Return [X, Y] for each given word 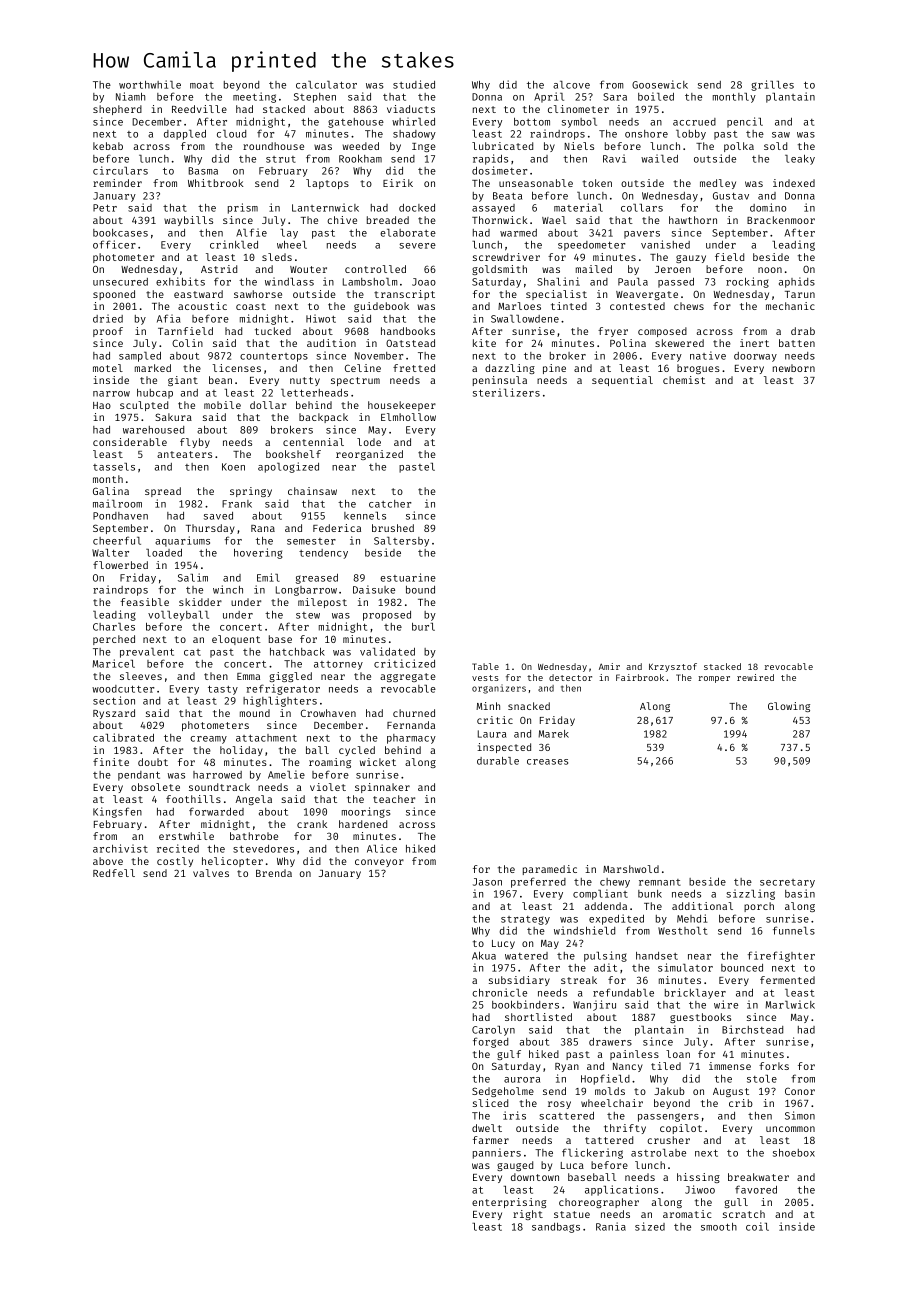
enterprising [509, 1203]
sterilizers [506, 392]
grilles [772, 85]
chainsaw [312, 491]
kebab [108, 146]
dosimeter [499, 170]
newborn [794, 368]
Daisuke [374, 589]
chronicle [499, 992]
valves [211, 873]
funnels [794, 930]
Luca [572, 1165]
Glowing [789, 707]
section [114, 700]
